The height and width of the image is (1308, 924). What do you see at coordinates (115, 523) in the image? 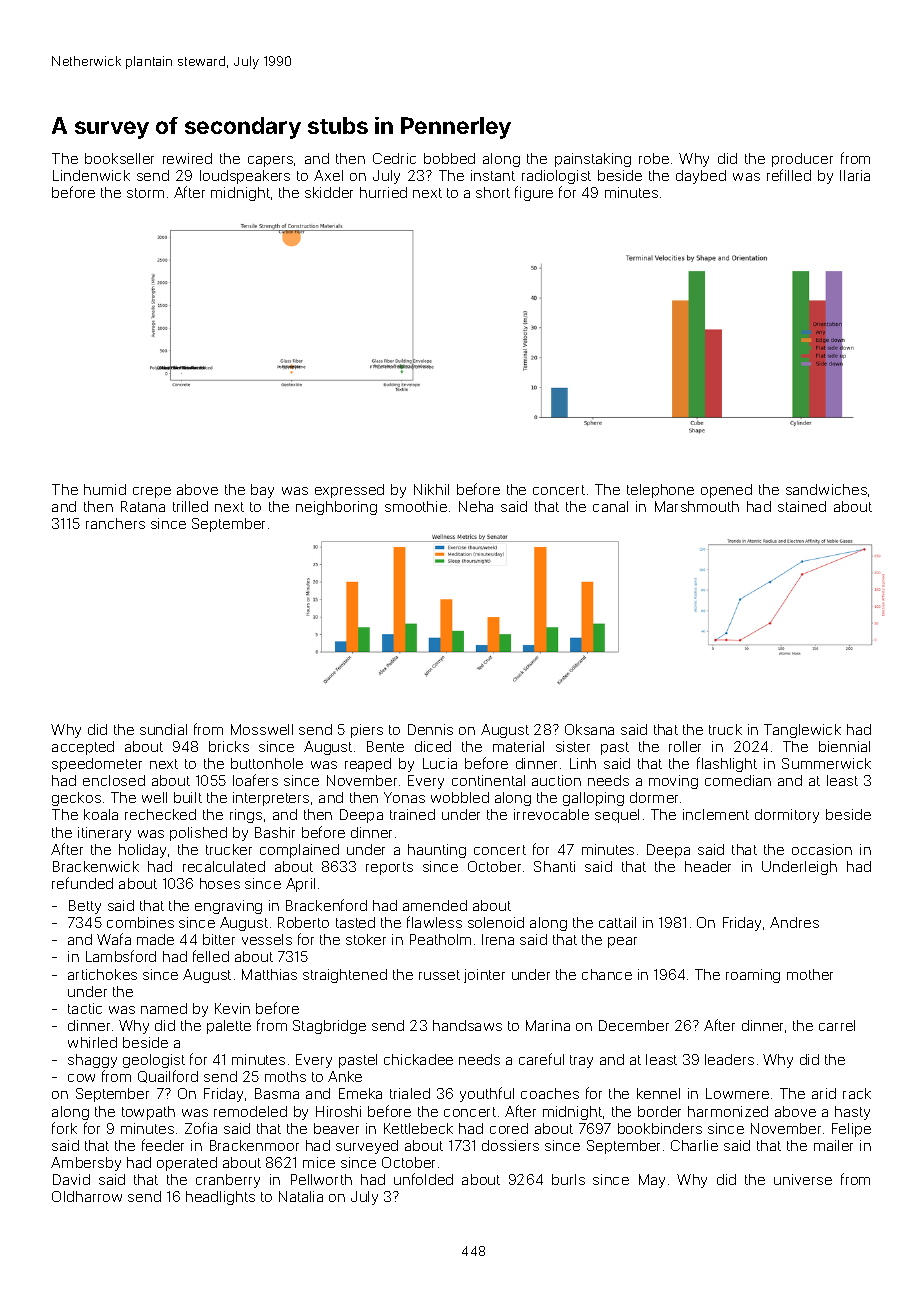
I see `ranchers` at bounding box center [115, 523].
